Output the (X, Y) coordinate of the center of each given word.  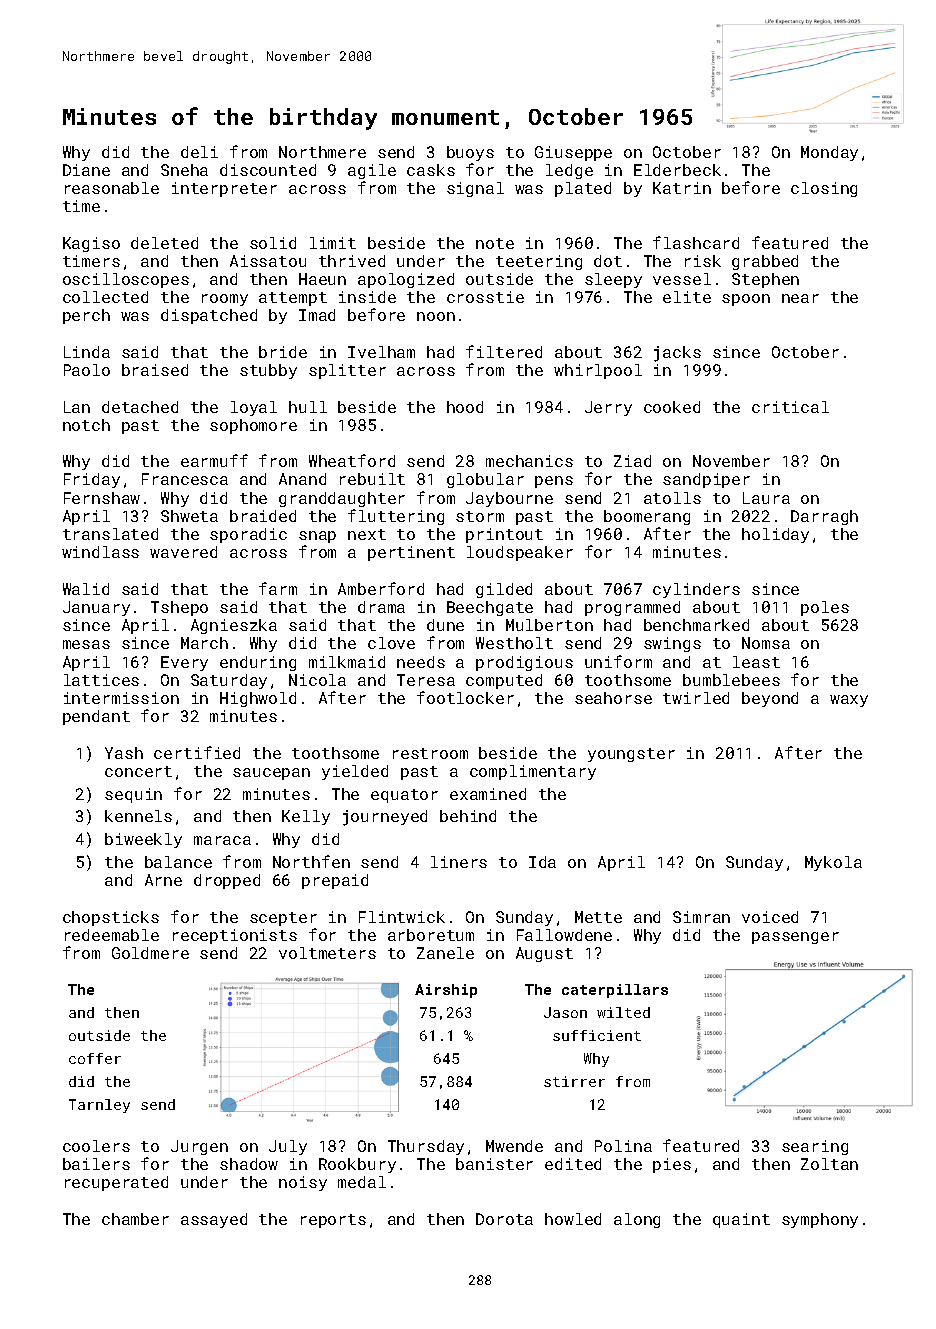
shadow (249, 1164)
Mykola (833, 863)
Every (184, 663)
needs (421, 662)
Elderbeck (677, 170)
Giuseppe (573, 153)
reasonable (112, 188)
